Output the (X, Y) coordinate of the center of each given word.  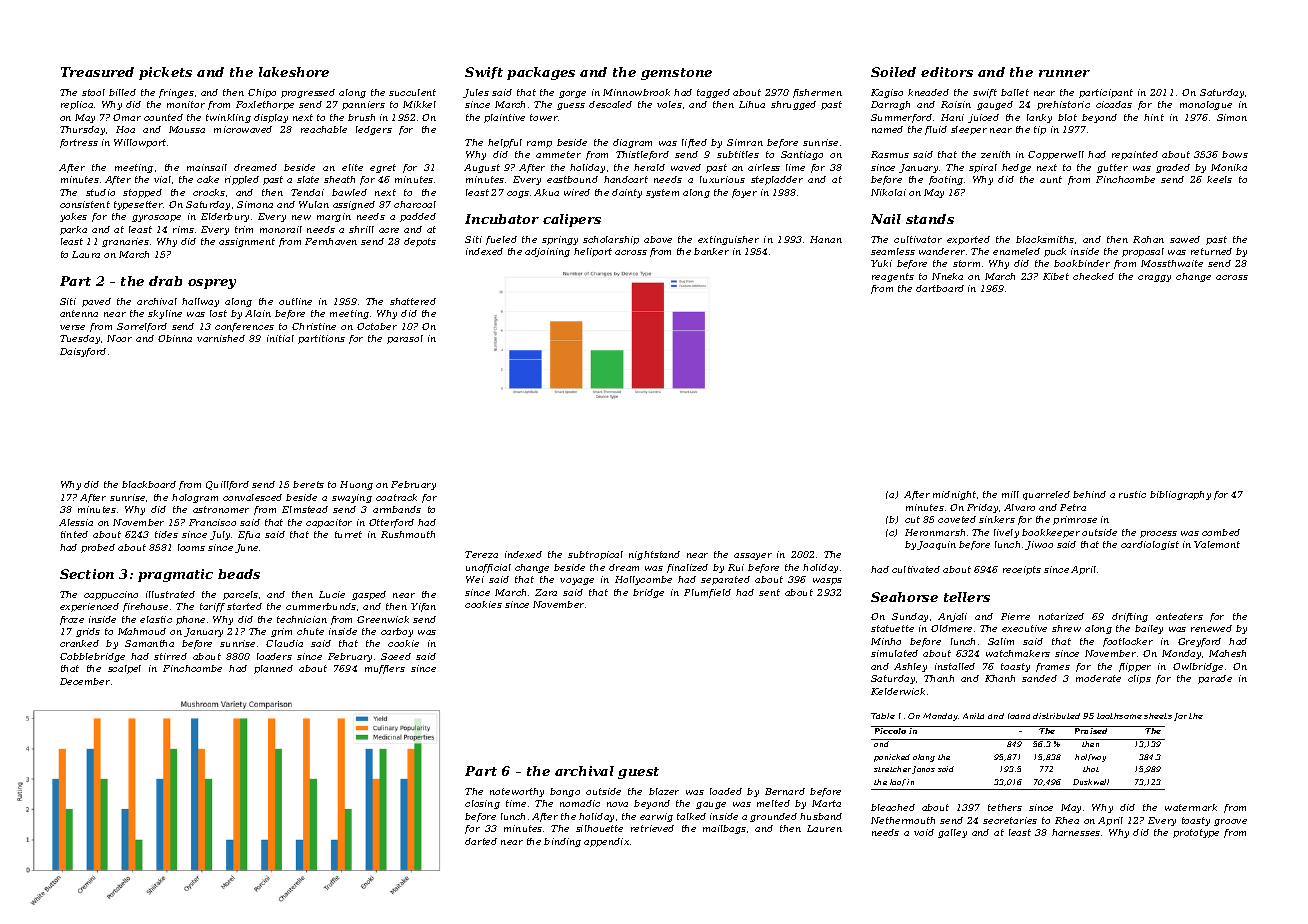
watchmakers (1018, 653)
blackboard (149, 484)
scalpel (124, 669)
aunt (1051, 179)
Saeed (396, 656)
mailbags (724, 829)
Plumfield (707, 593)
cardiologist (1150, 545)
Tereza (481, 554)
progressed (308, 93)
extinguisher (728, 240)
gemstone (676, 74)
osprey (212, 284)
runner (1064, 73)
